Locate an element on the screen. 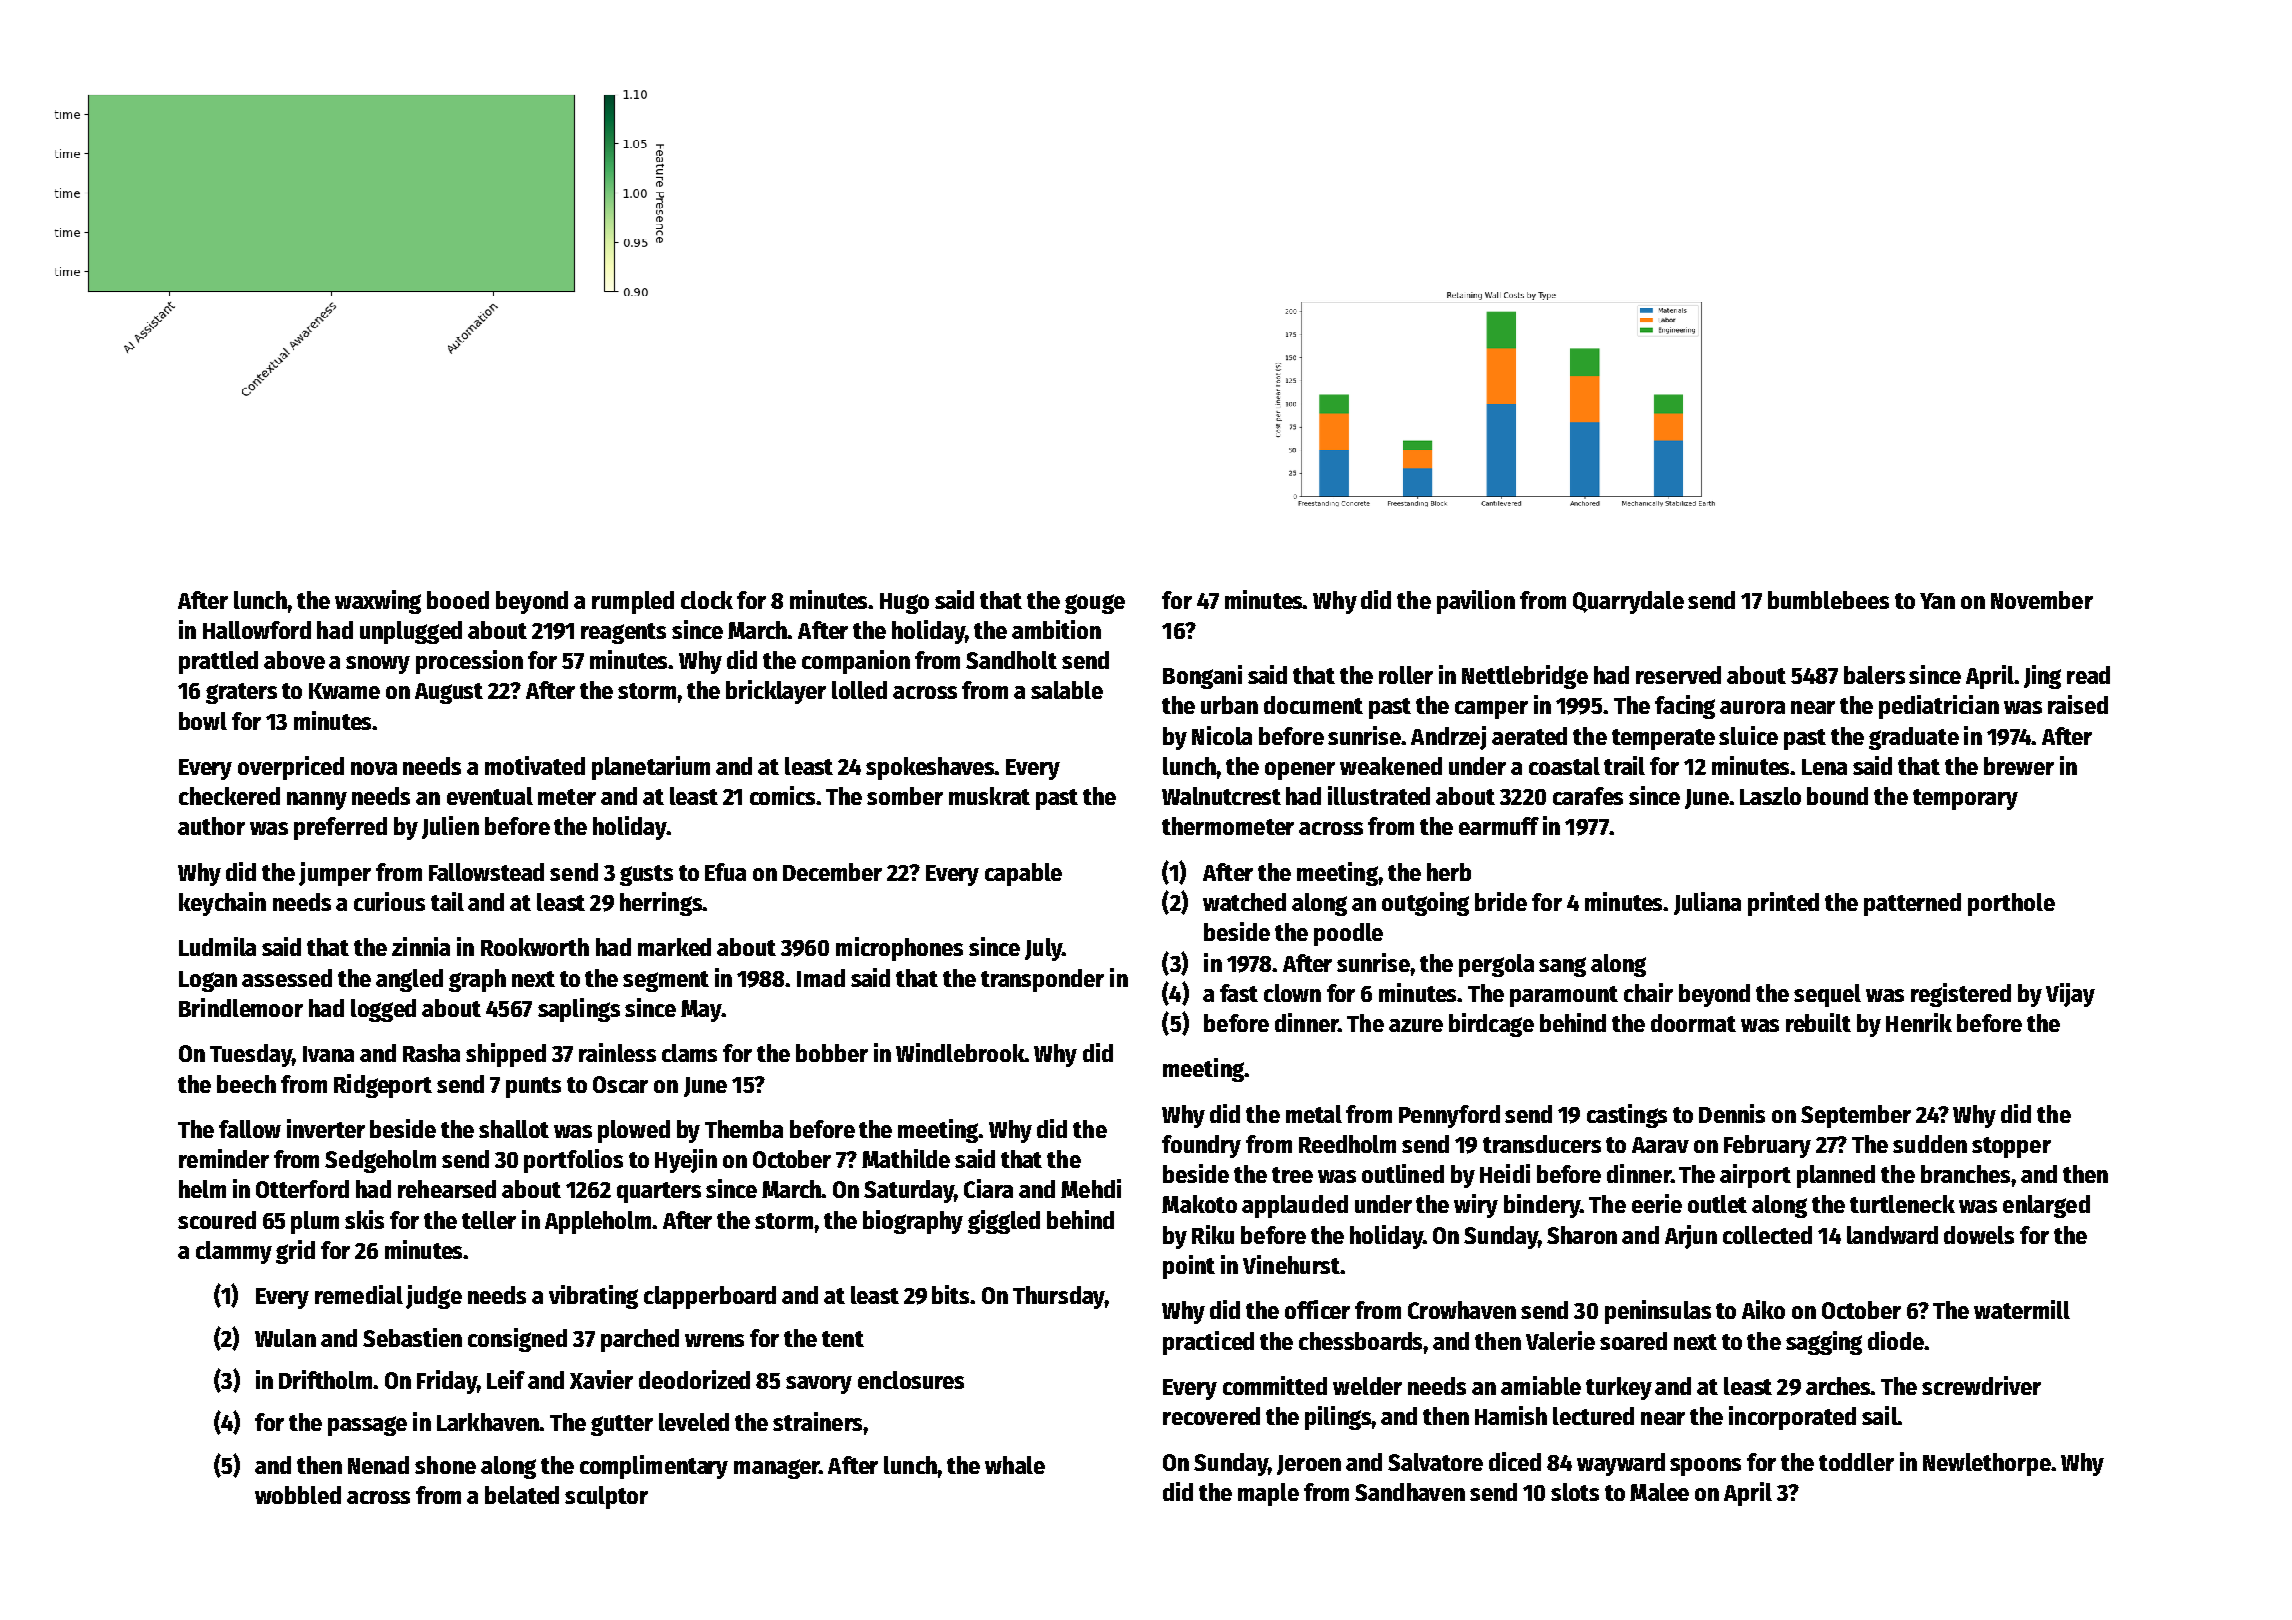  pavilion is located at coordinates (1476, 602).
